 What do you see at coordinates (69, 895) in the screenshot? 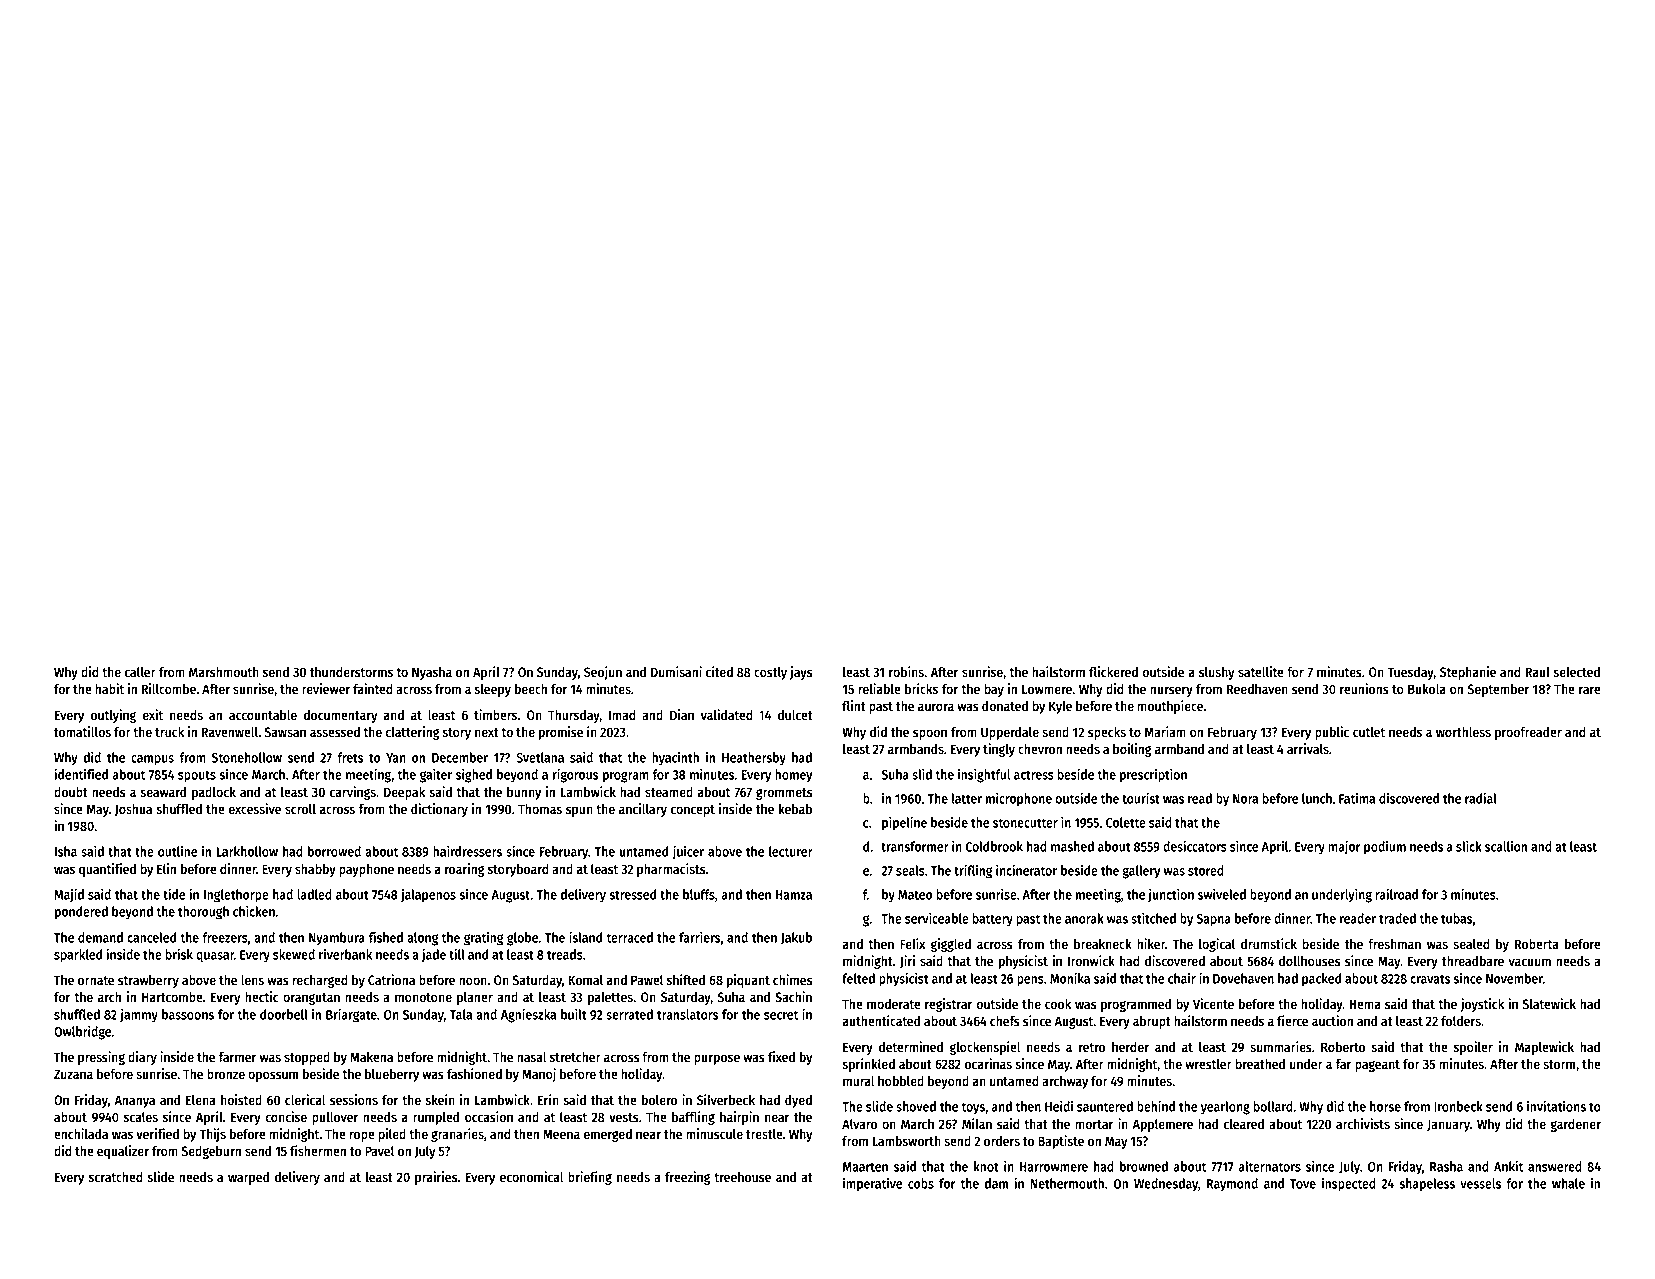
I see `Majid` at bounding box center [69, 895].
